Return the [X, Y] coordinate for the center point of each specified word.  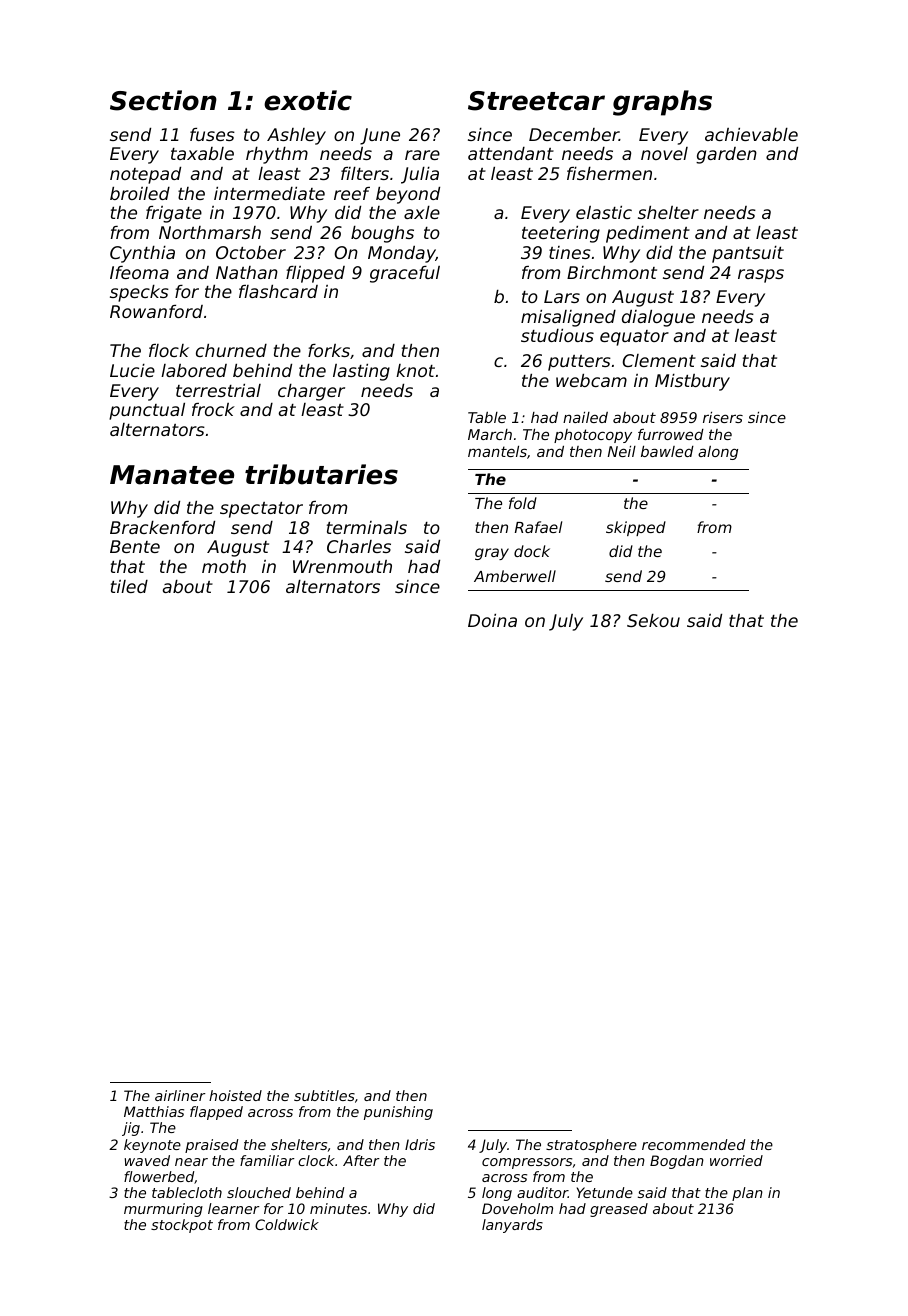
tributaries [321, 474]
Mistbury [692, 382]
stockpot [182, 1226]
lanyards [512, 1226]
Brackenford [162, 527]
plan [747, 1194]
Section [163, 100]
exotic [308, 100]
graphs [662, 103]
